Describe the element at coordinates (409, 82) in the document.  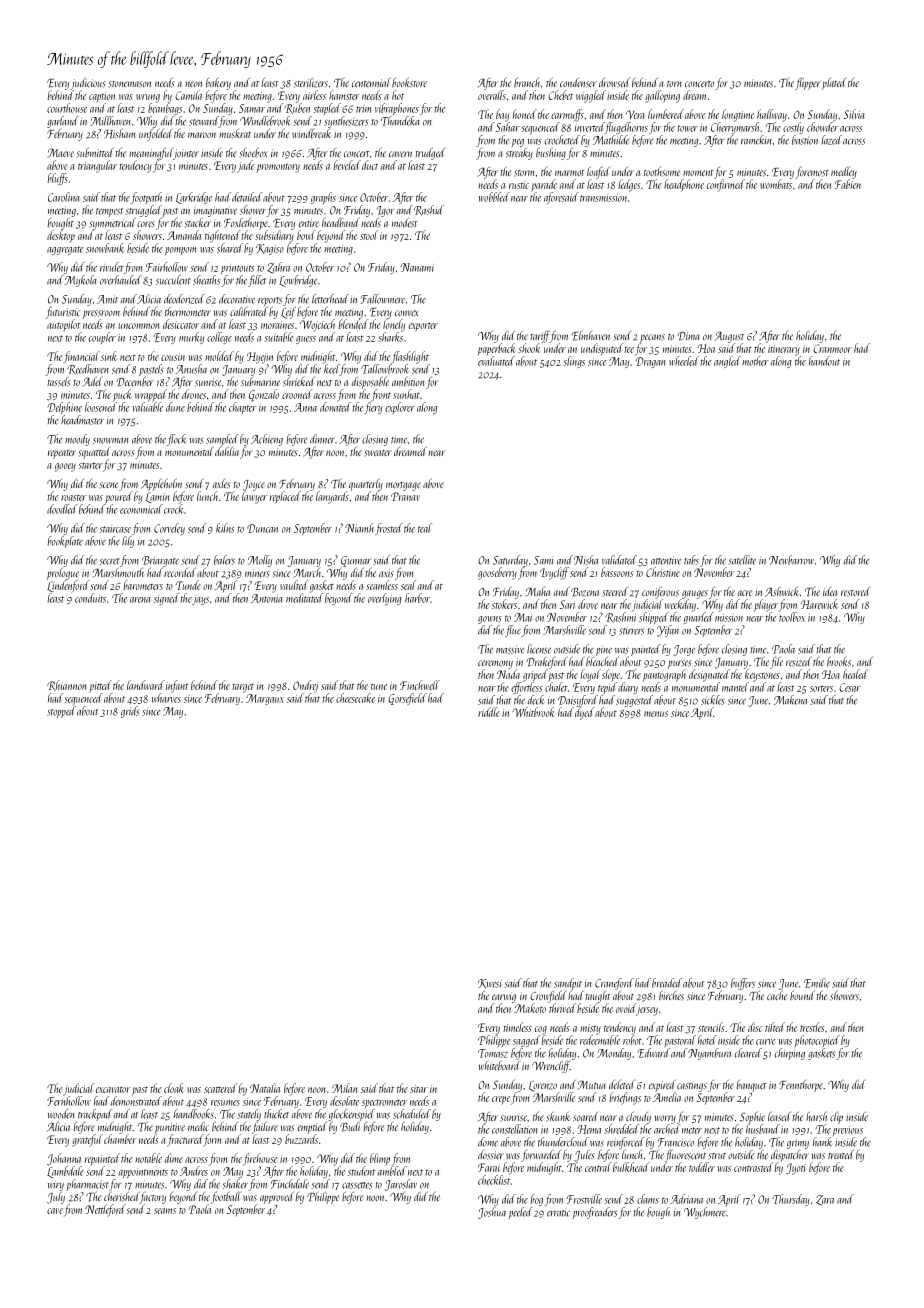
I see `bookstore` at that location.
